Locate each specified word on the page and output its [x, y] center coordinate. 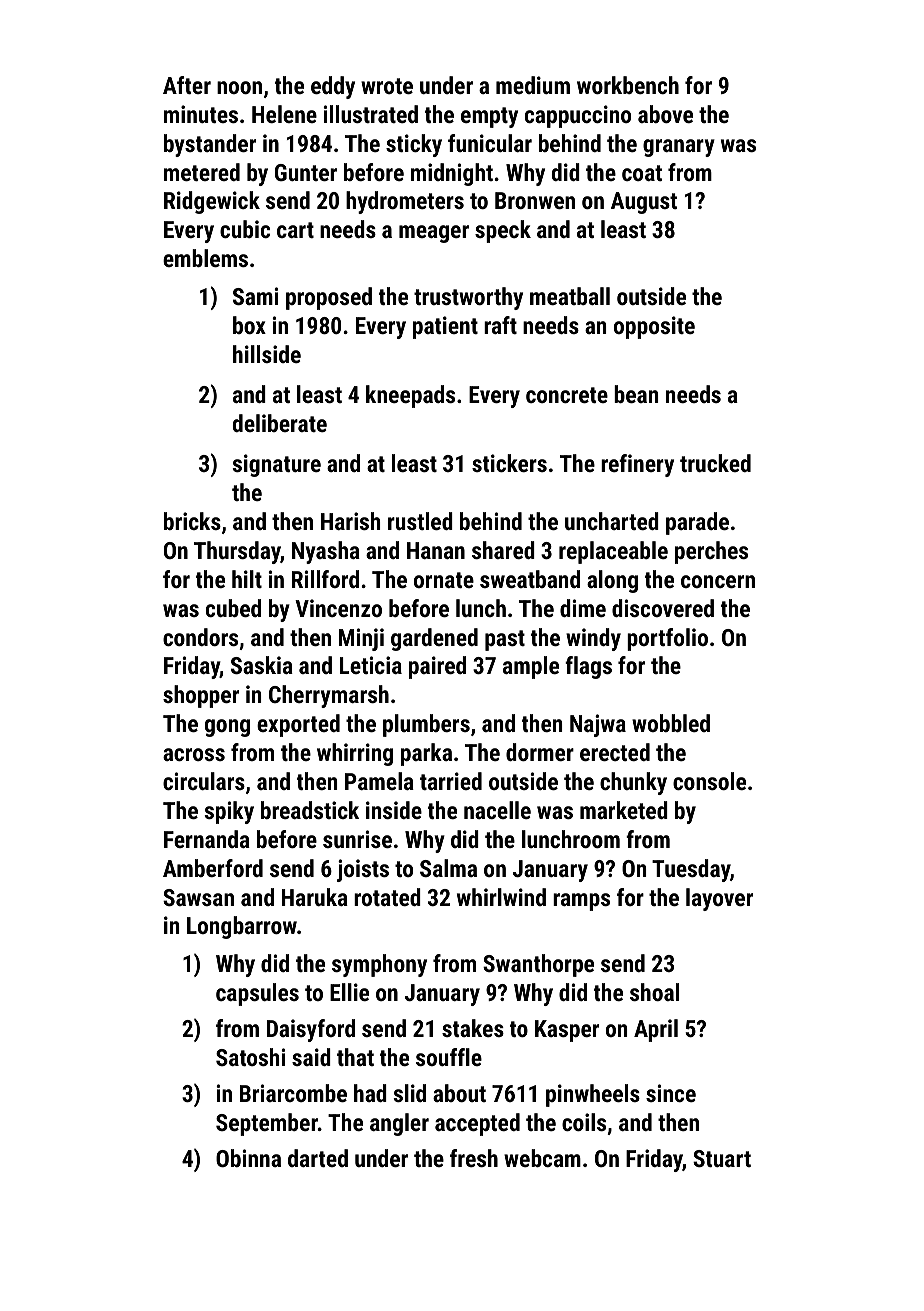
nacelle [497, 810]
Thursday [237, 552]
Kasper [567, 1031]
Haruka [315, 897]
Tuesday [691, 870]
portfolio [667, 639]
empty [489, 117]
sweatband [530, 579]
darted [318, 1158]
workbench [628, 85]
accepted [477, 1124]
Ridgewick [212, 202]
